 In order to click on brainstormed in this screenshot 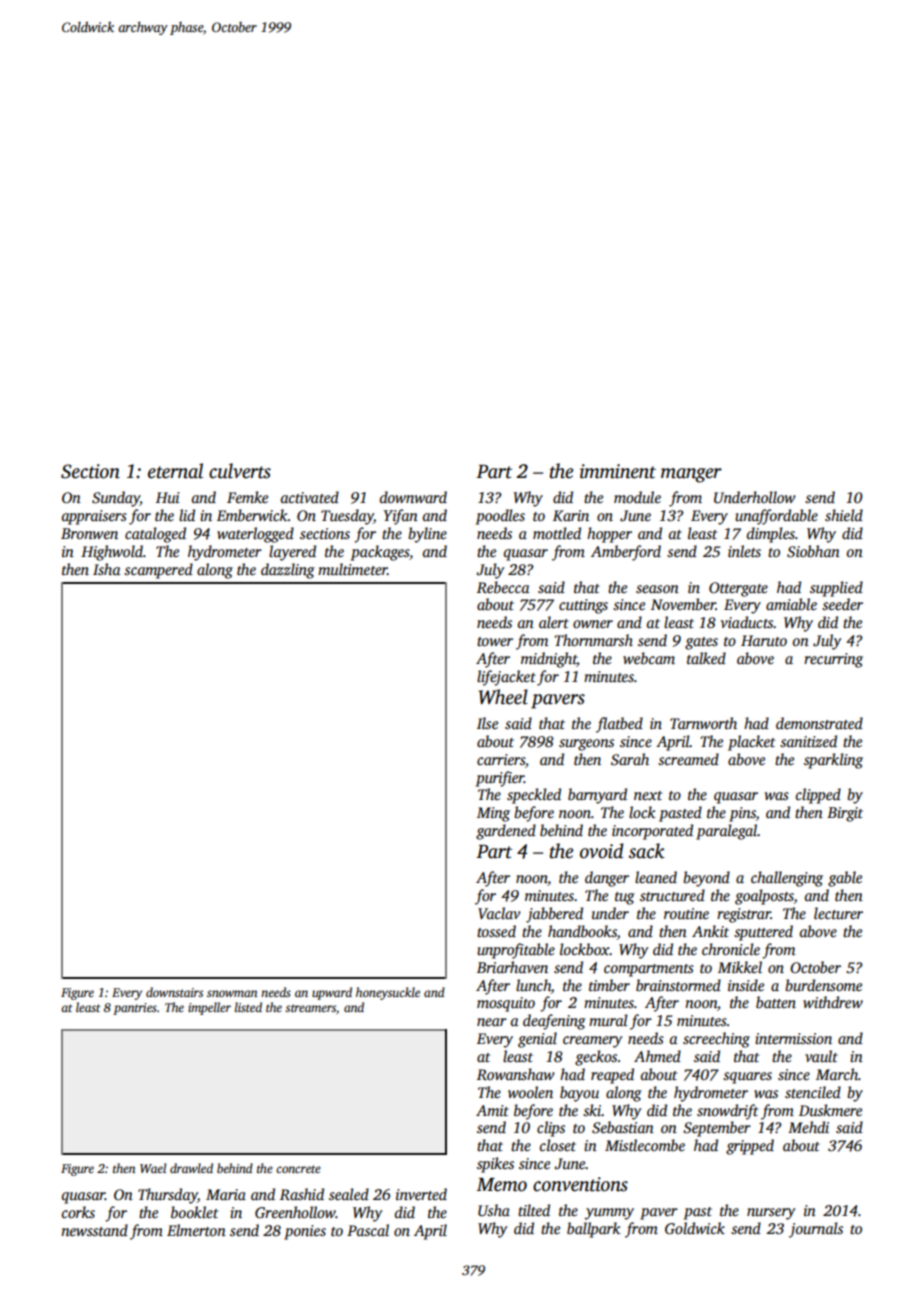, I will do `click(678, 985)`.
